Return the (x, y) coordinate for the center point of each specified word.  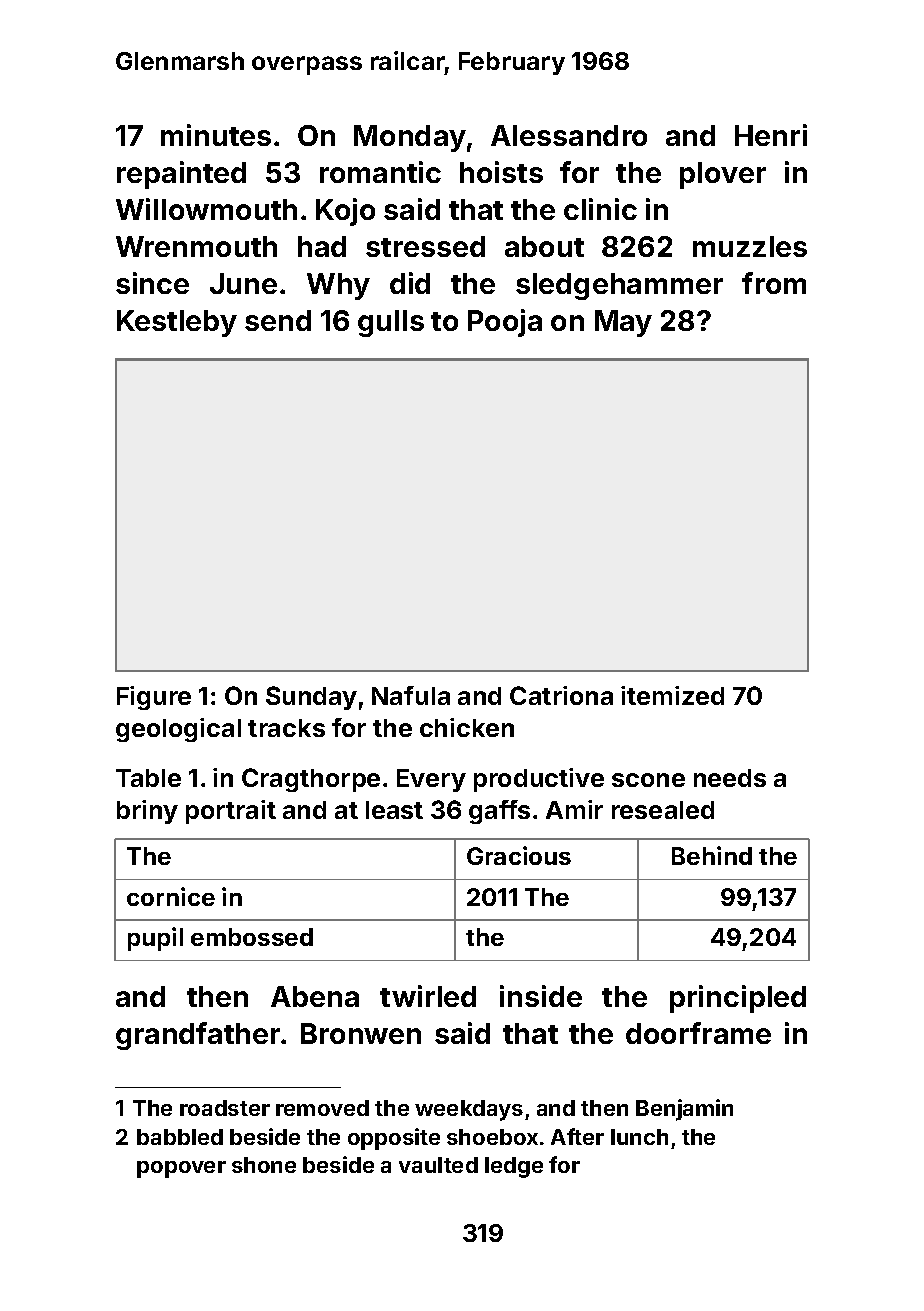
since (152, 283)
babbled (180, 1137)
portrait (231, 812)
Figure (154, 698)
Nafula (411, 695)
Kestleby (177, 323)
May (623, 323)
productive (539, 780)
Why (338, 286)
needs (730, 778)
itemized (672, 695)
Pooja (505, 323)
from (774, 283)
